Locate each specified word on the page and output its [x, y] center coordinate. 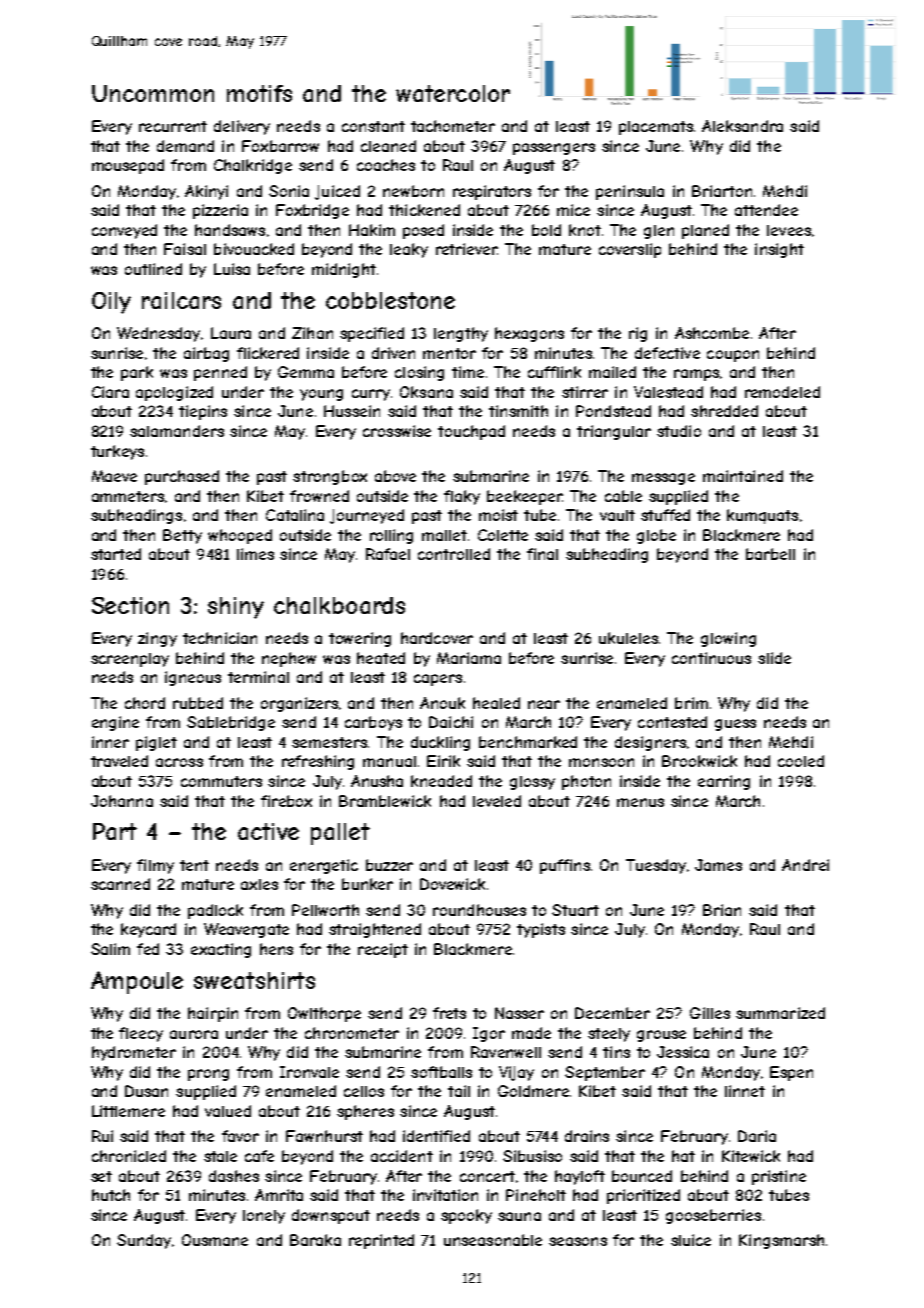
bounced [642, 1176]
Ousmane [215, 1240]
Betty [182, 536]
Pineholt [536, 1195]
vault [617, 515]
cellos [364, 1091]
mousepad [128, 166]
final [542, 554]
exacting [221, 950]
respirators [492, 192]
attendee [766, 210]
